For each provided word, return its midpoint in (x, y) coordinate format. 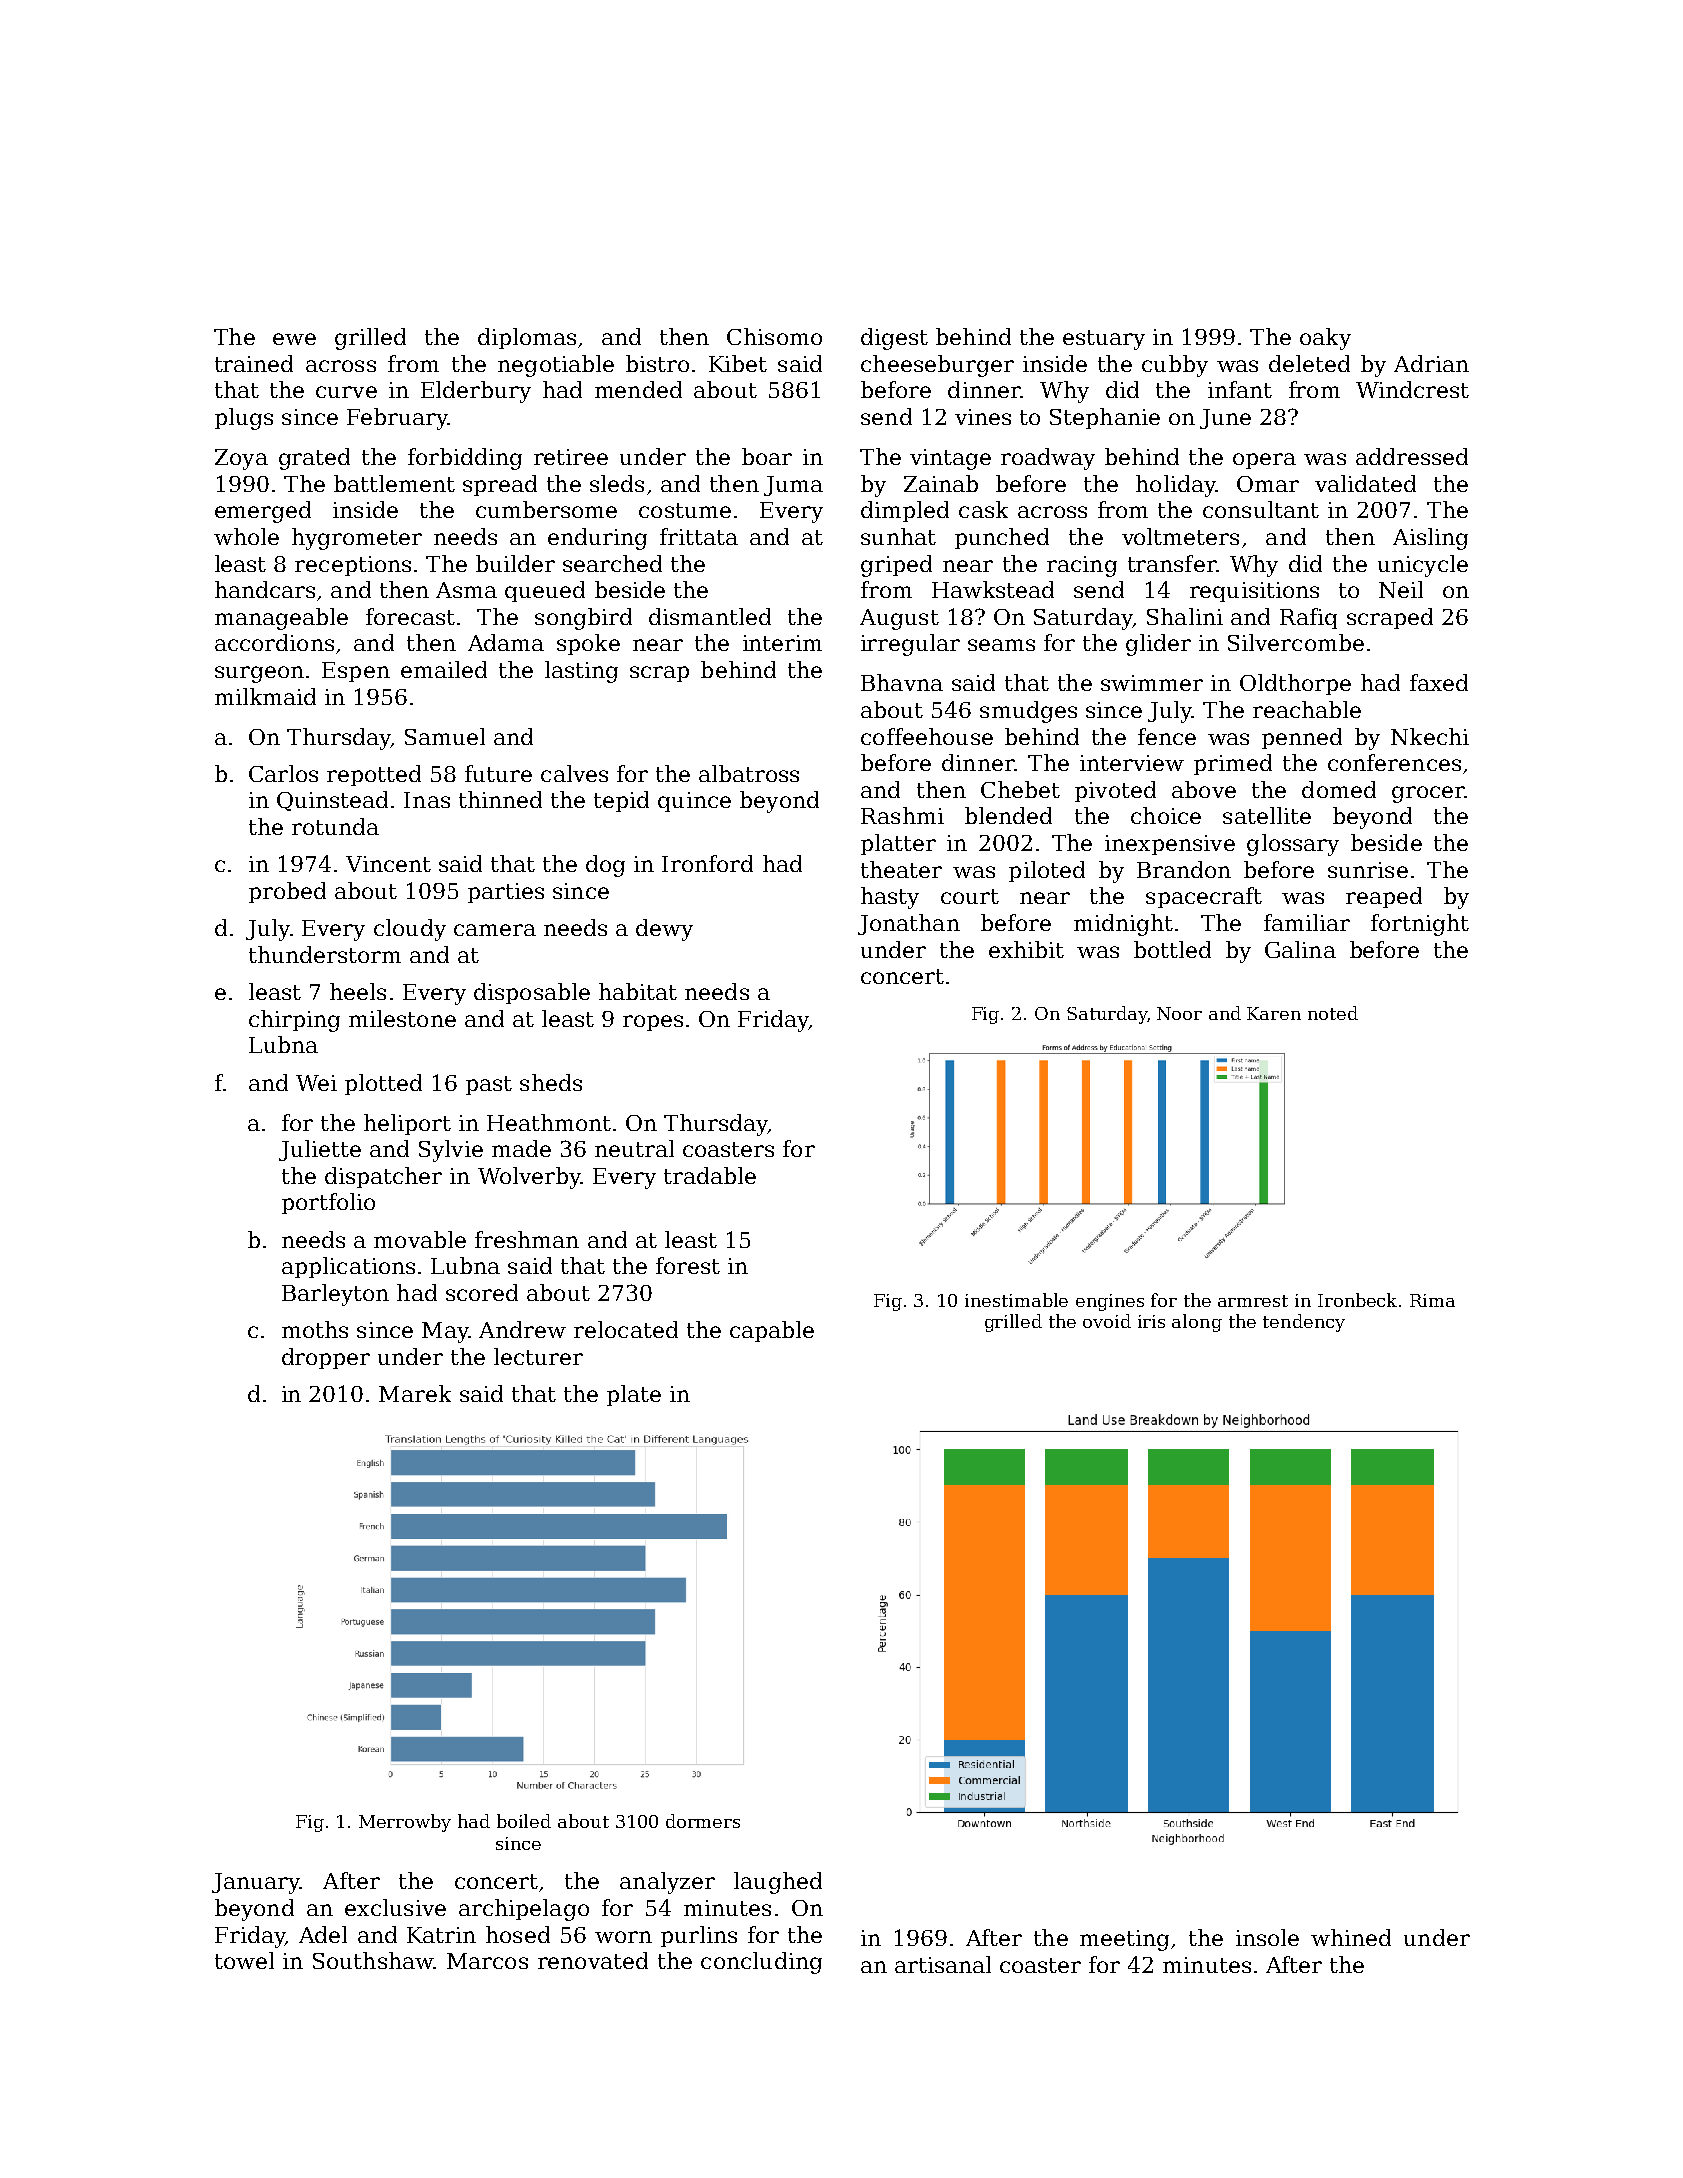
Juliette (320, 1150)
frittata (699, 536)
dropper (326, 1358)
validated (1365, 483)
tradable (710, 1175)
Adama (506, 642)
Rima (1432, 1300)
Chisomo (774, 336)
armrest (1253, 1301)
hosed (518, 1934)
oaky (1325, 339)
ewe (294, 339)
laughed (778, 1883)
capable (772, 1331)
